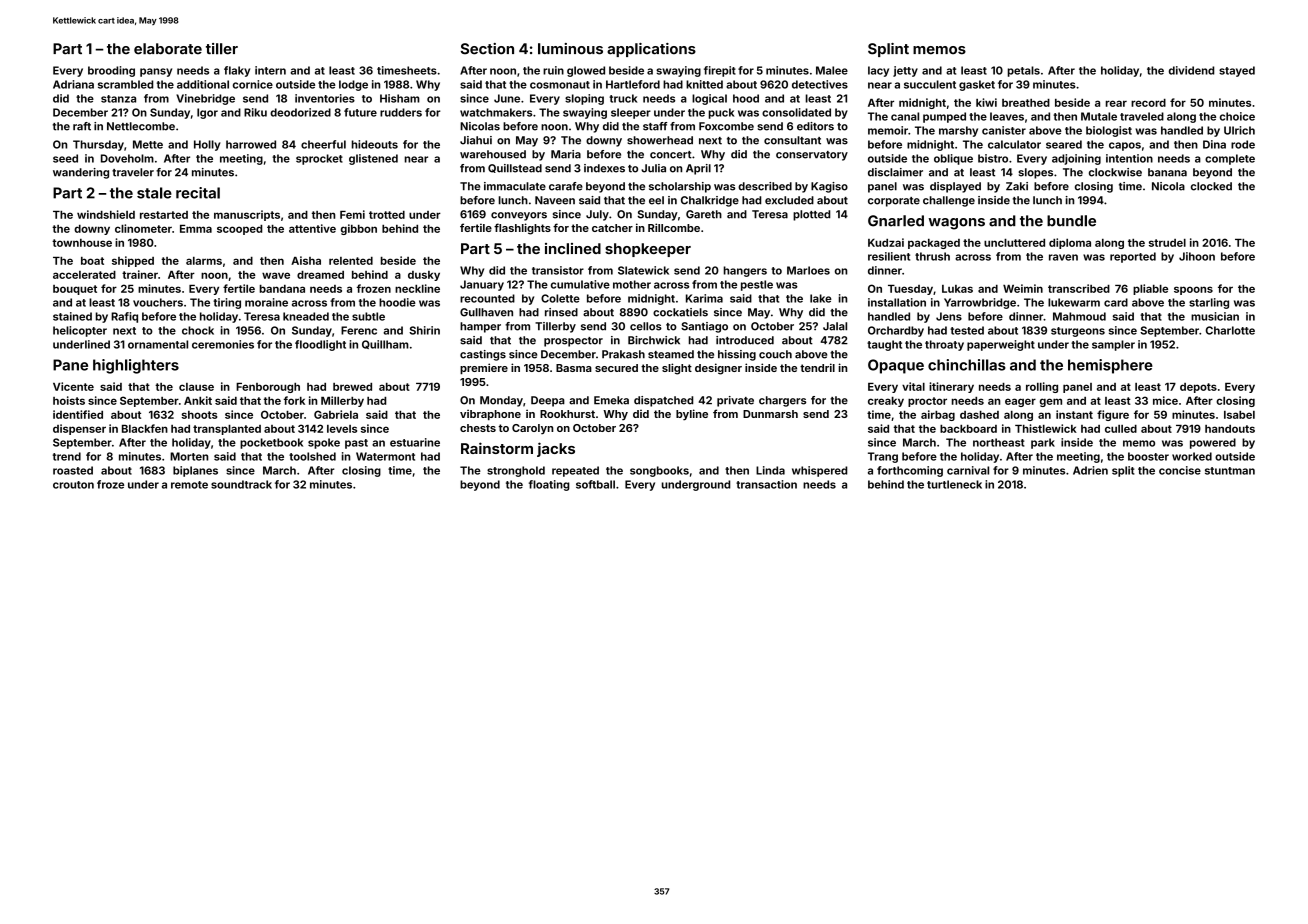 Image resolution: width=1308 pixels, height=924 pixels. Describe the element at coordinates (704, 298) in the document. I see `Karima` at that location.
